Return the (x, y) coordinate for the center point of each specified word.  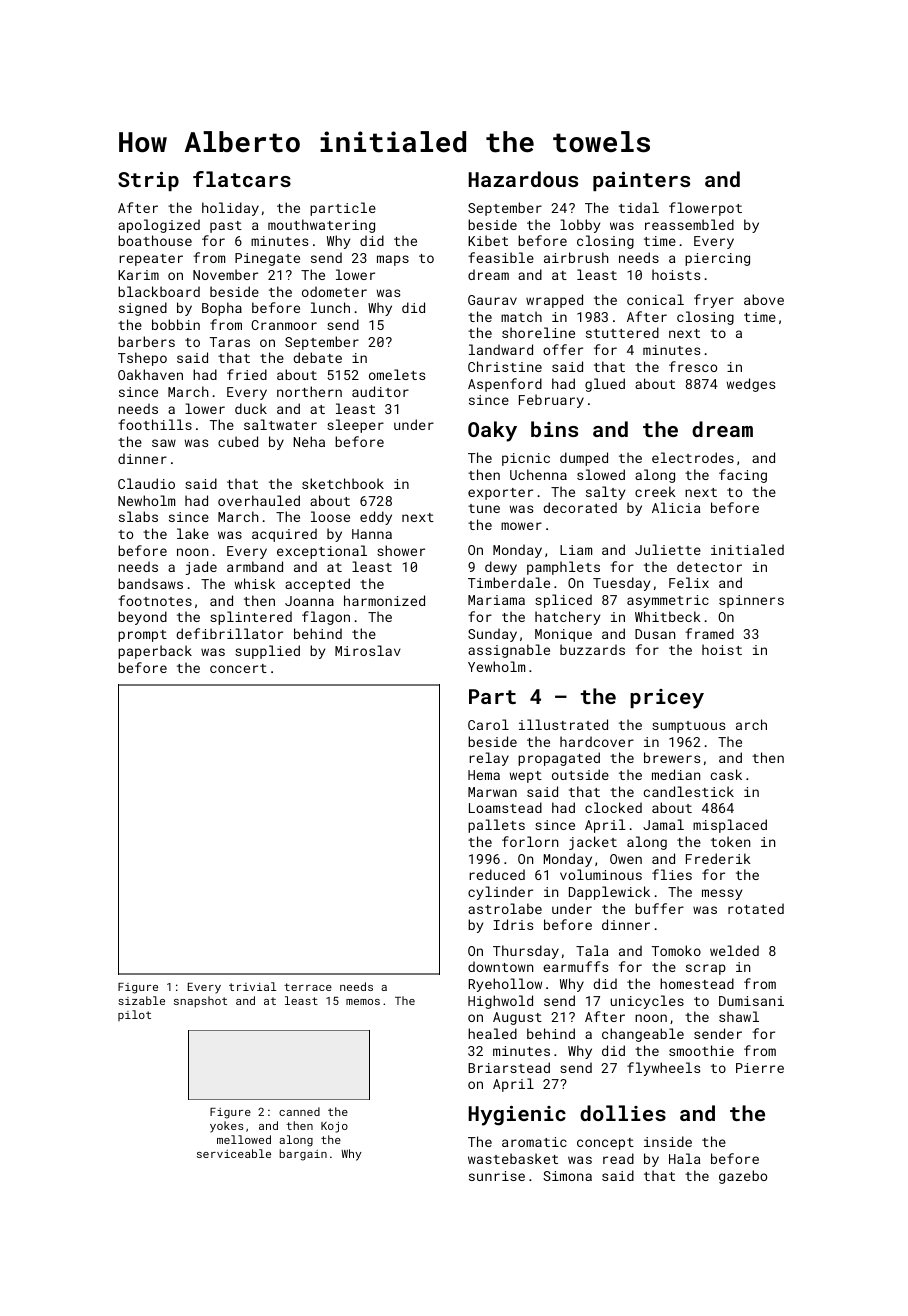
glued (605, 385)
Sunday (492, 635)
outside (580, 774)
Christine (505, 366)
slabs (138, 516)
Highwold (500, 1002)
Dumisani (751, 1001)
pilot (134, 1015)
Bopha (222, 309)
